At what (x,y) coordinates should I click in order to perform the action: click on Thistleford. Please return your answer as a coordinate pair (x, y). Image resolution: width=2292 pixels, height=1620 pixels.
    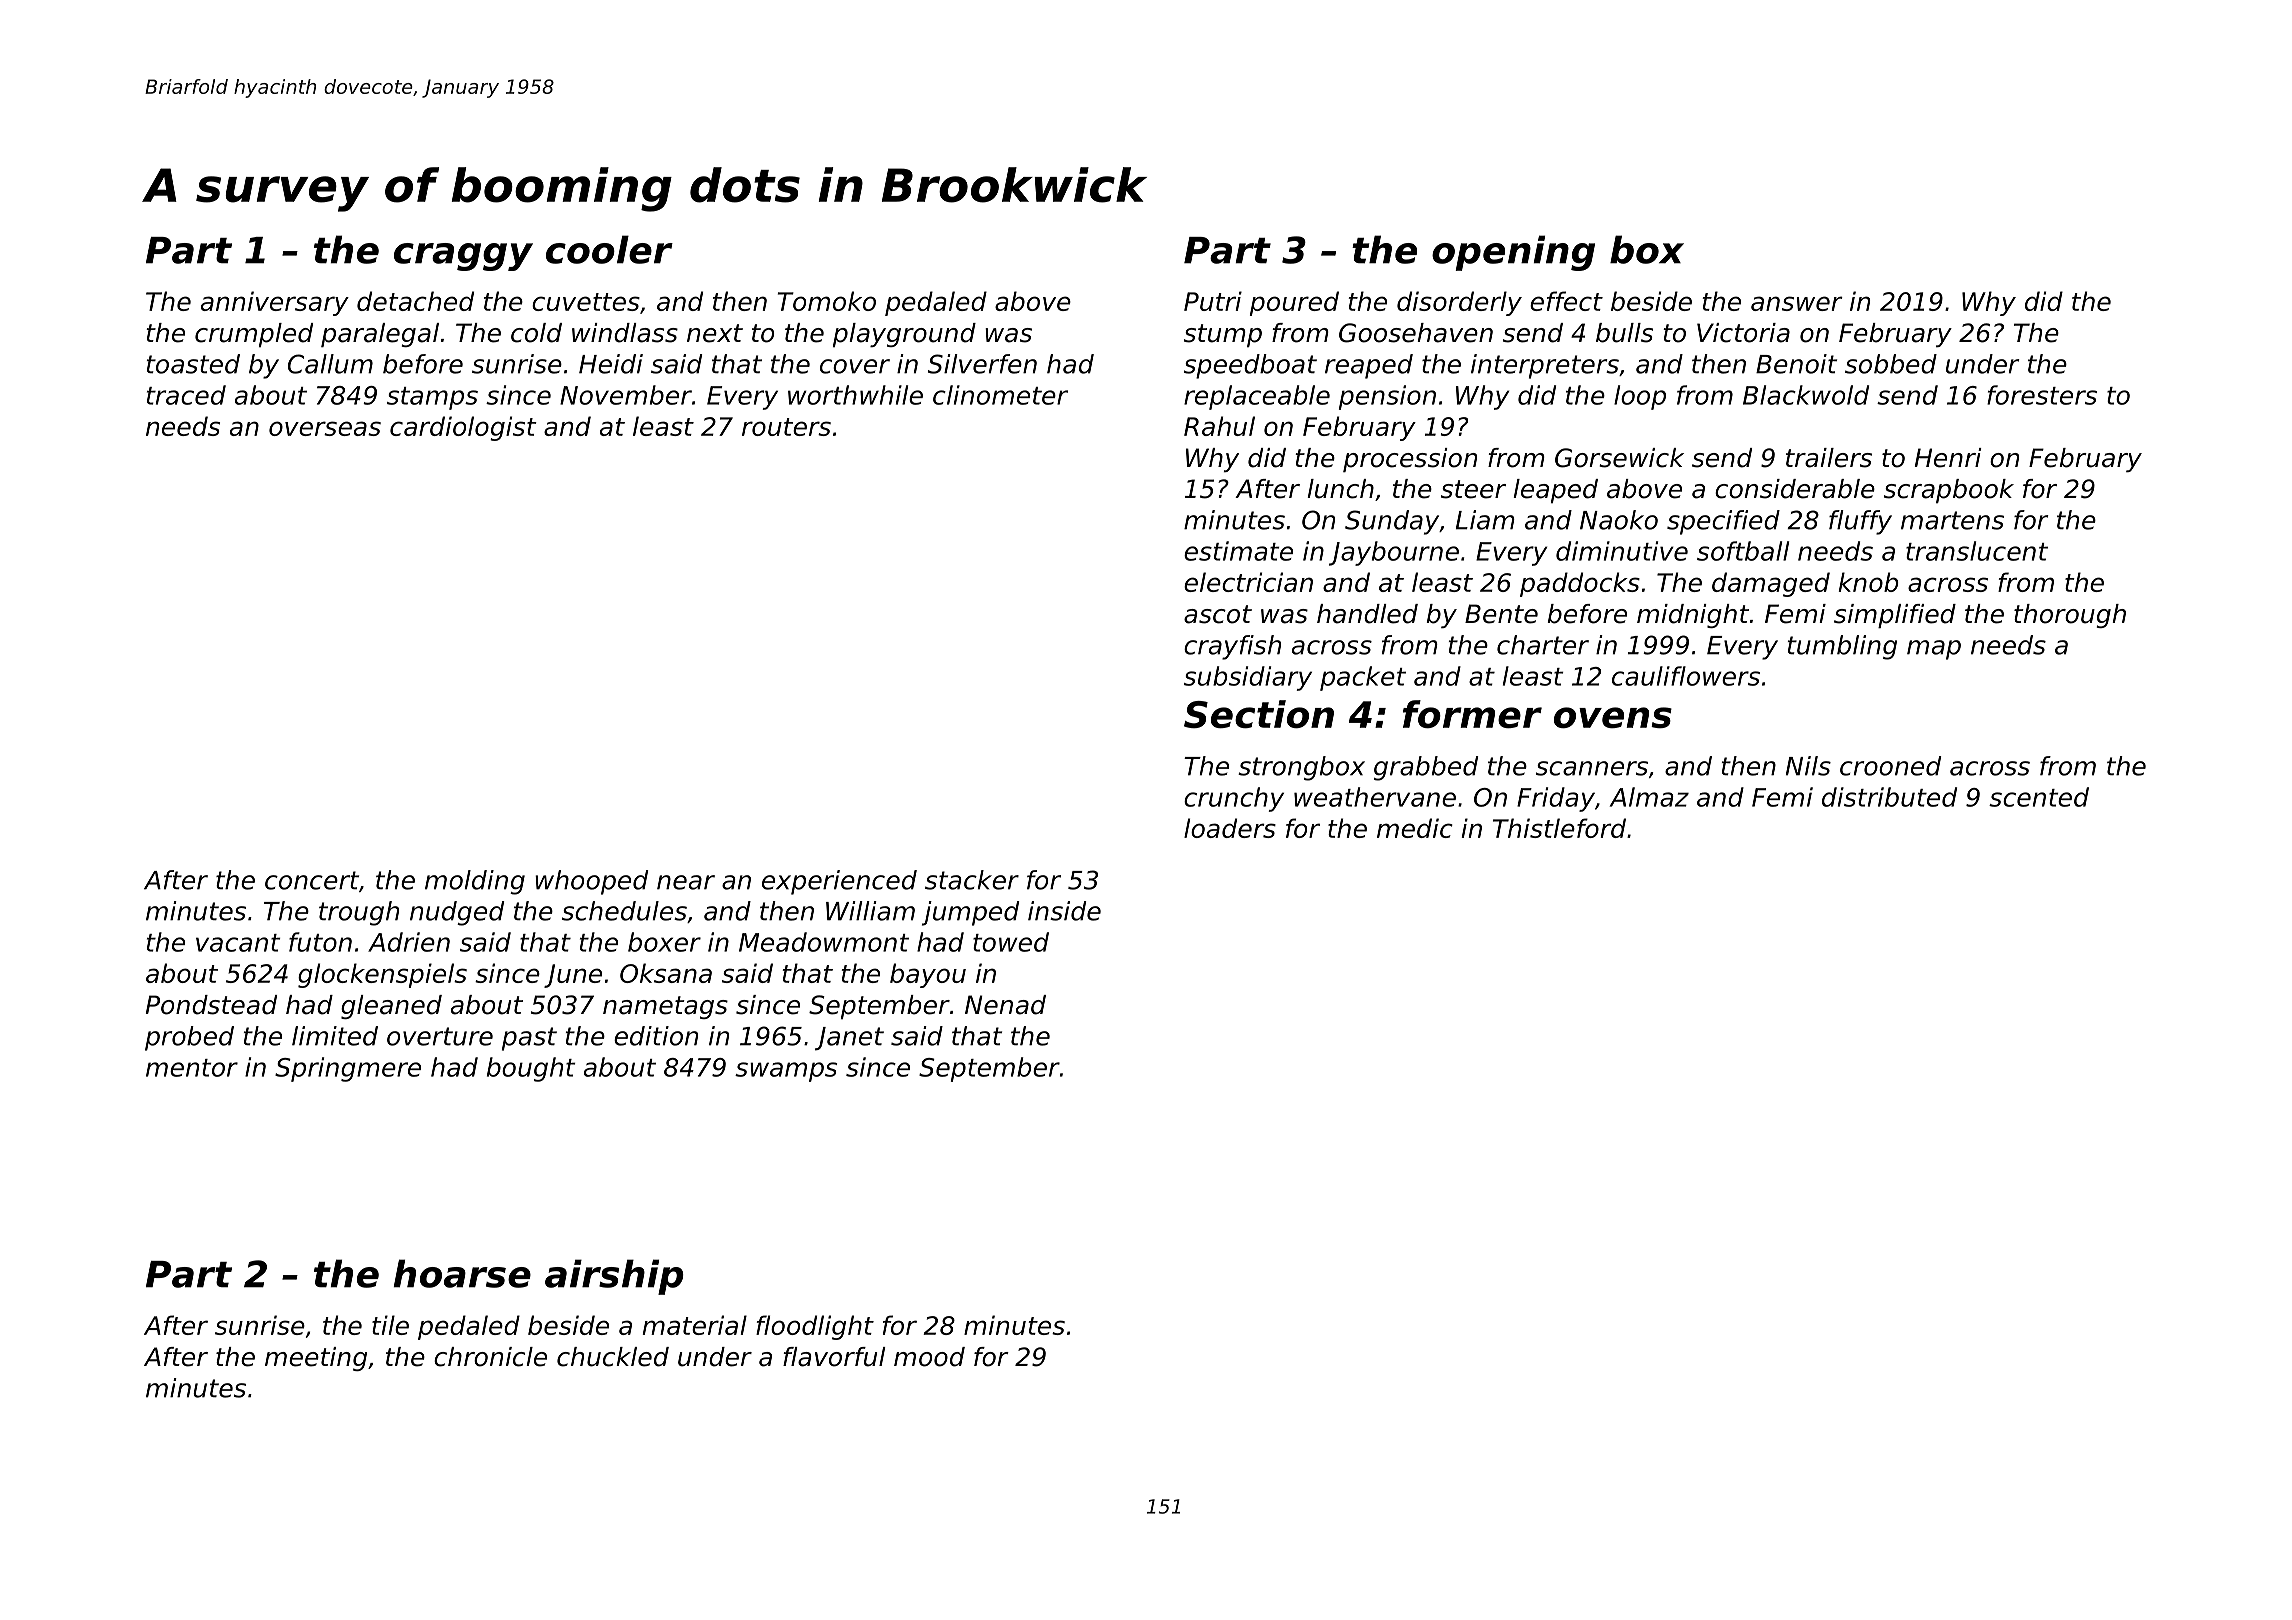
    Looking at the image, I should click on (1559, 828).
